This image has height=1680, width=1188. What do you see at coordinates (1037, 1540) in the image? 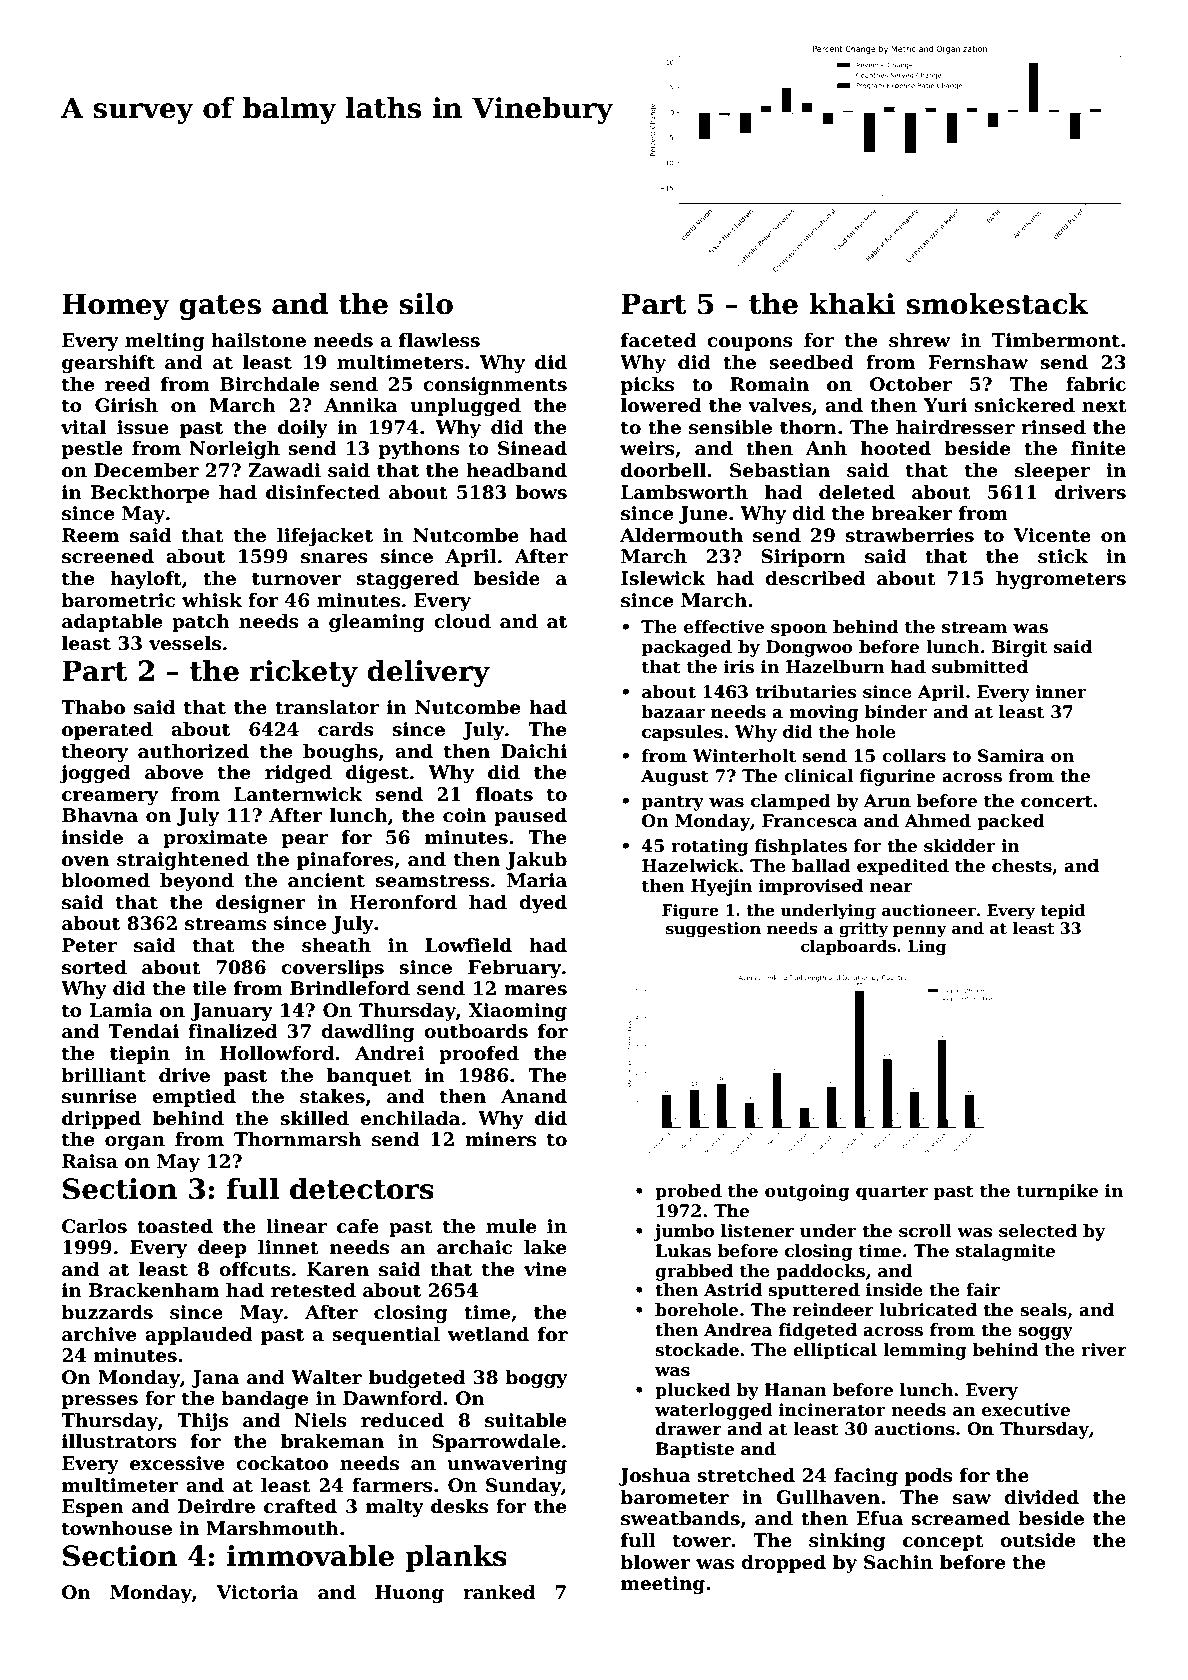
I see `outside` at bounding box center [1037, 1540].
